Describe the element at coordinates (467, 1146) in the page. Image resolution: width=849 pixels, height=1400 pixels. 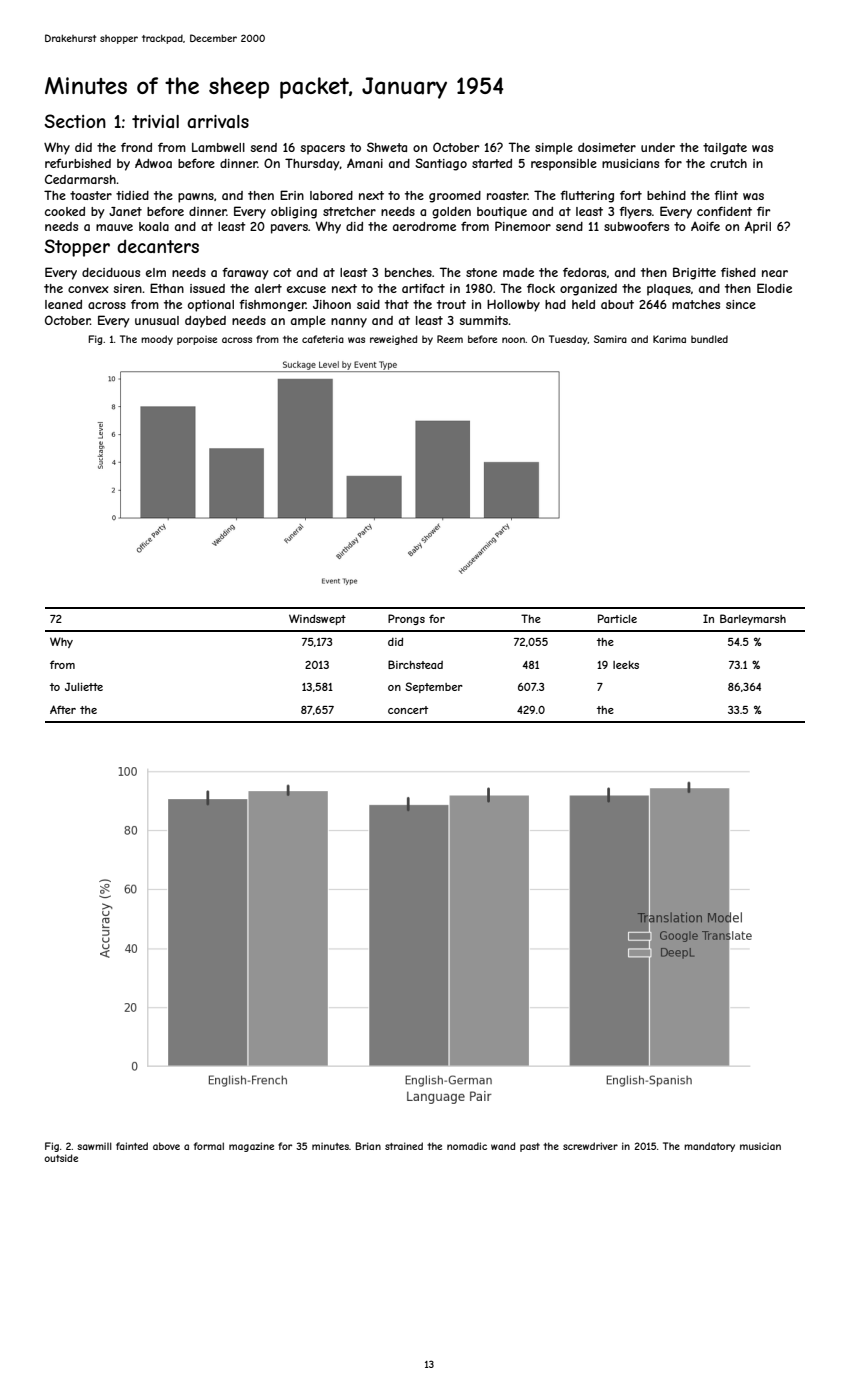
I see `nomadic` at that location.
